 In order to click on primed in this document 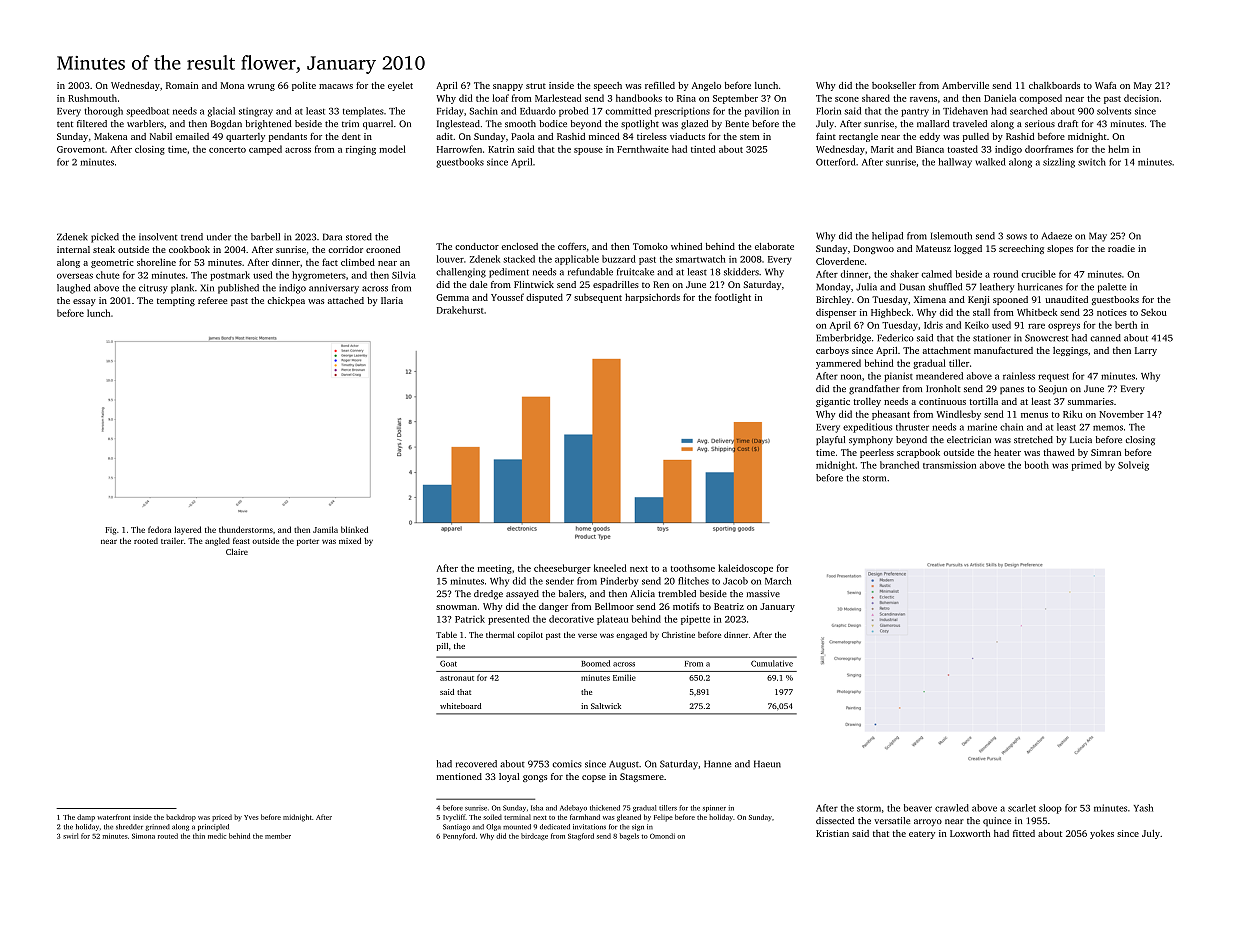, I will do `click(1087, 466)`.
